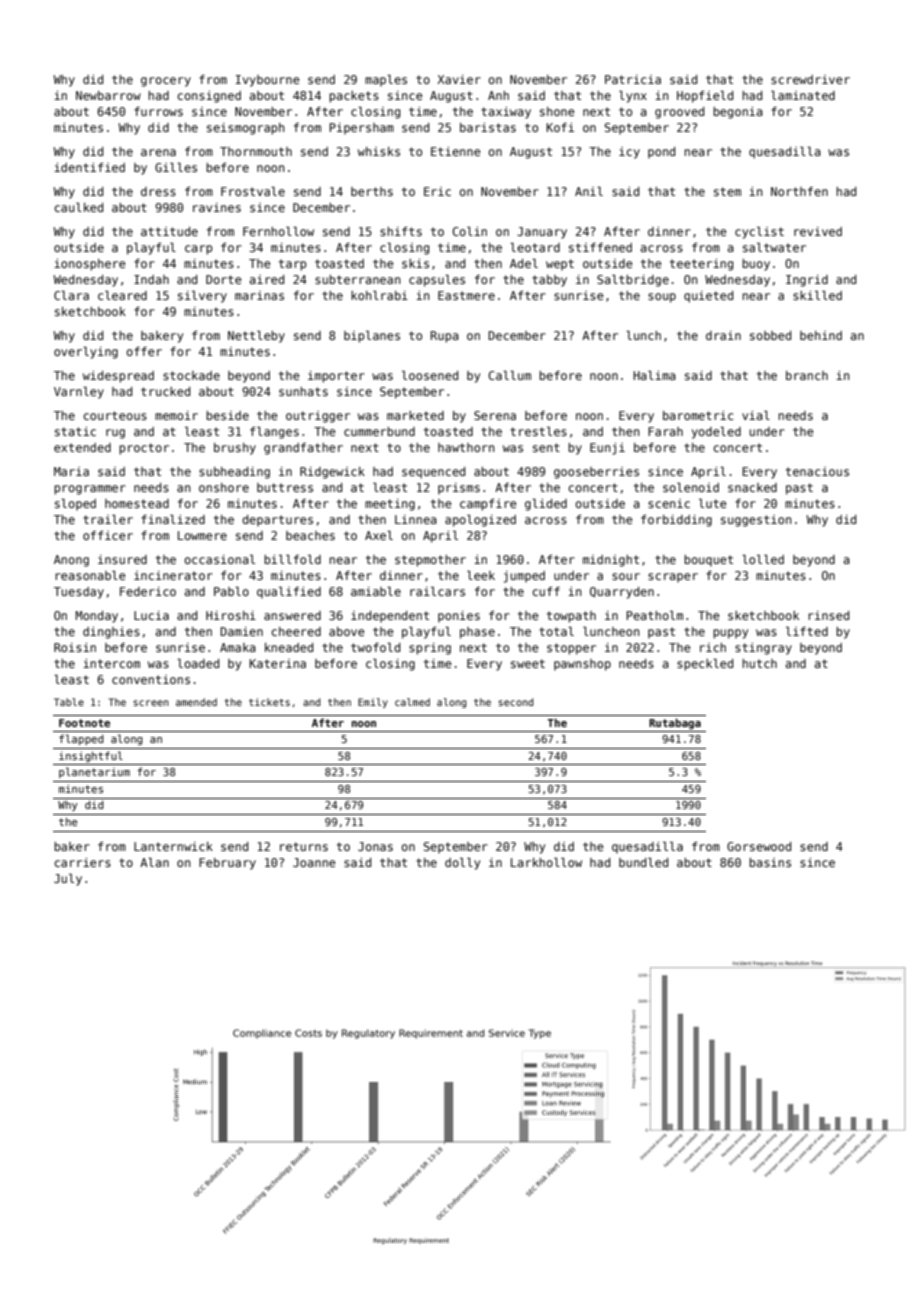  Describe the element at coordinates (224, 487) in the page. I see `onshore` at that location.
